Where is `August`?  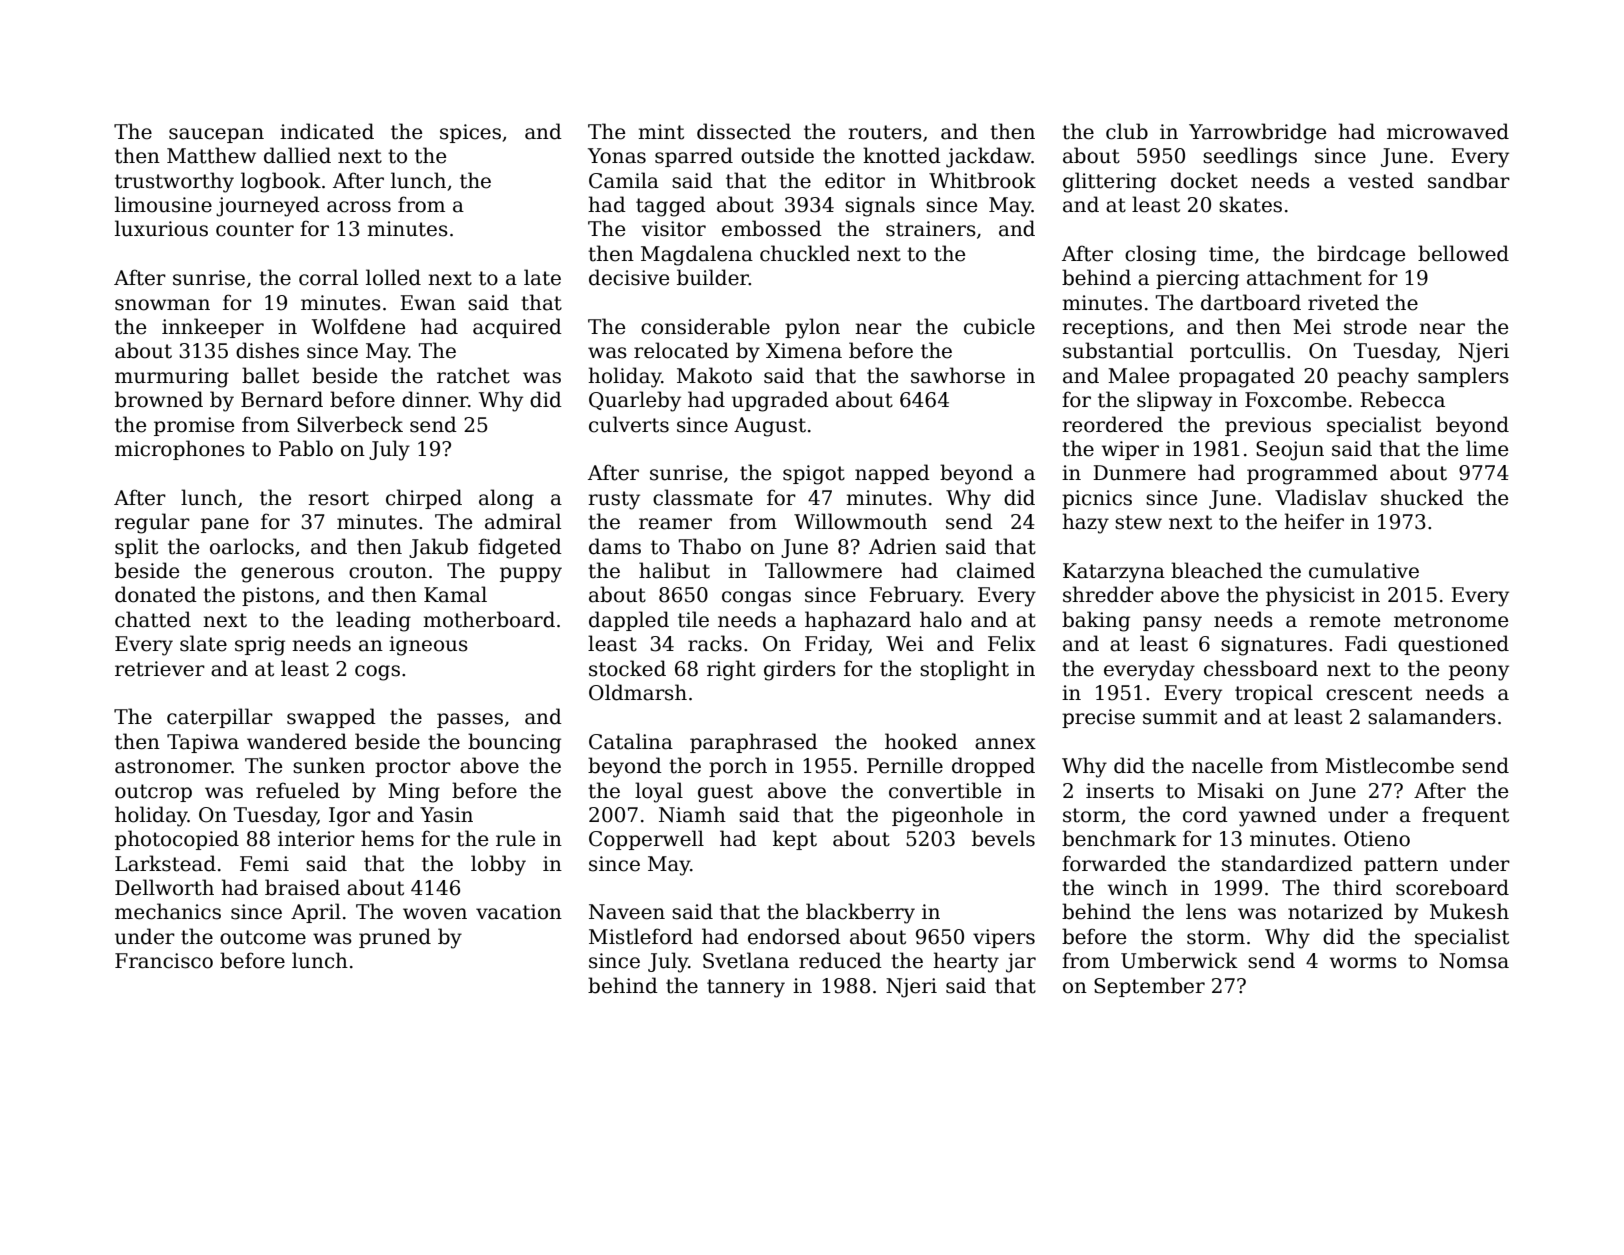 August is located at coordinates (770, 427).
